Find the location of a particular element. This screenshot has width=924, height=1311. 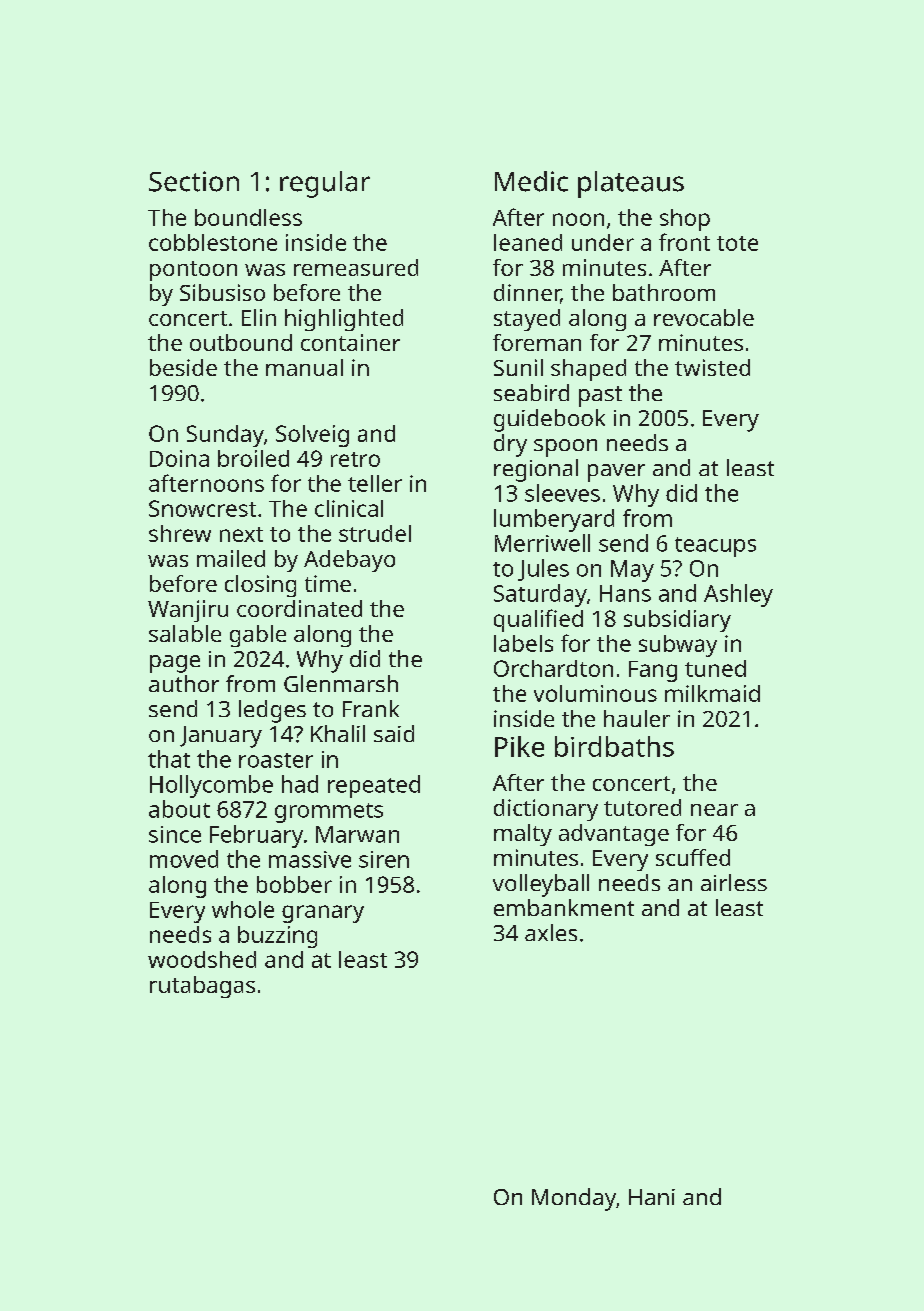

advantage is located at coordinates (614, 835).
